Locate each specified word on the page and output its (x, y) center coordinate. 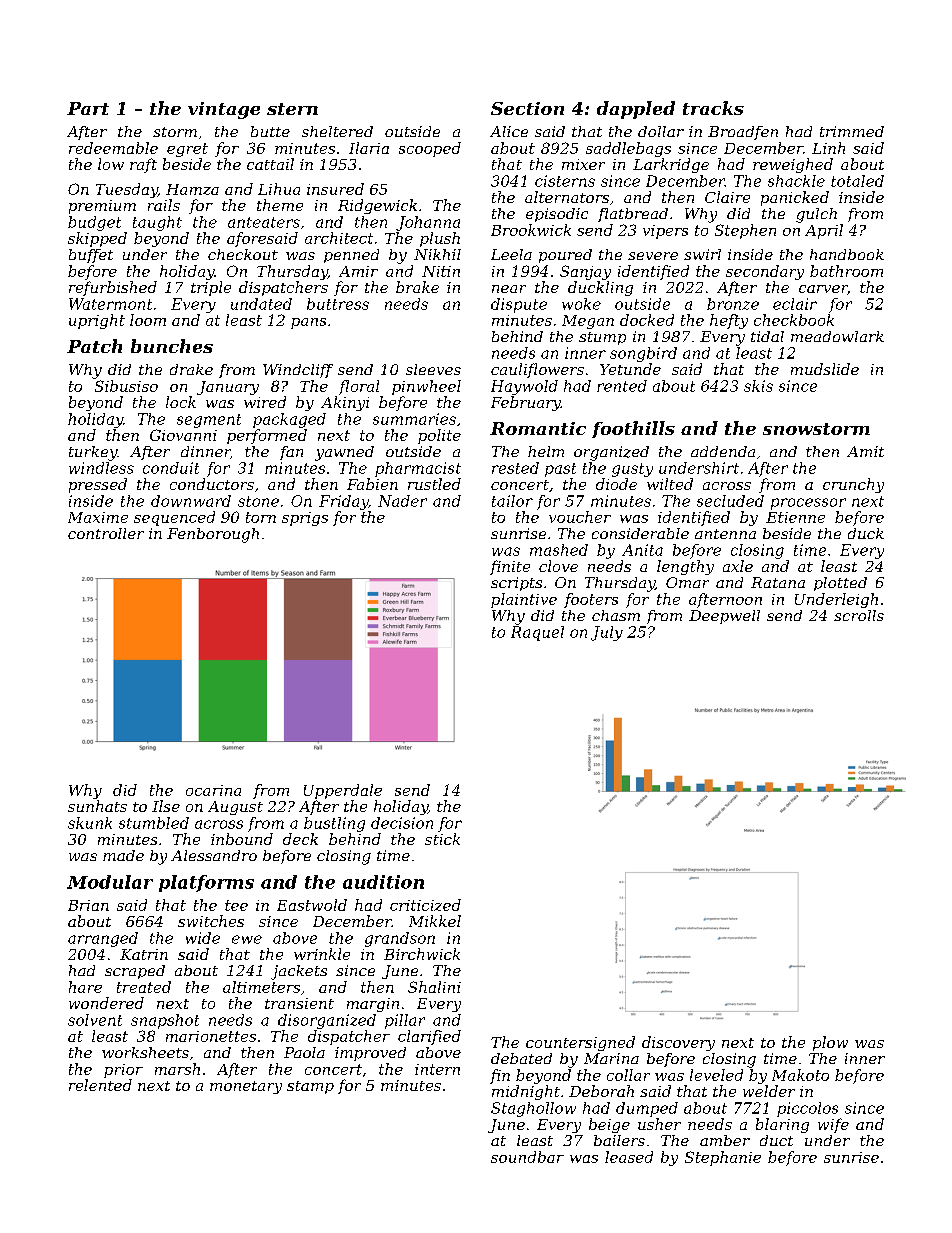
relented (100, 1085)
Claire (727, 197)
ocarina (213, 790)
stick (442, 839)
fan (291, 453)
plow (830, 1043)
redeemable (113, 148)
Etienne (795, 517)
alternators (567, 197)
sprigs (305, 519)
